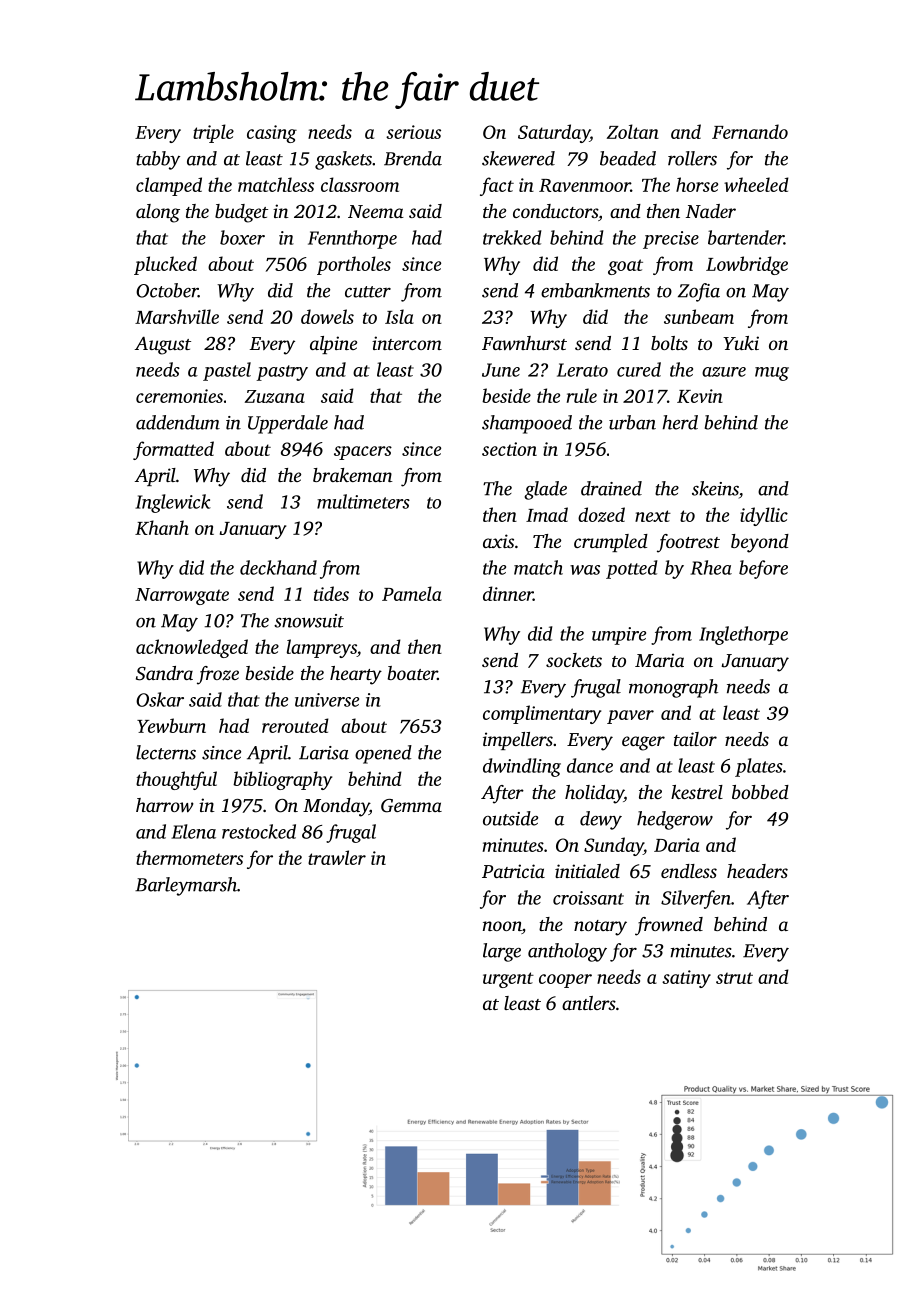  Describe the element at coordinates (524, 343) in the image. I see `Fawnhurst` at that location.
